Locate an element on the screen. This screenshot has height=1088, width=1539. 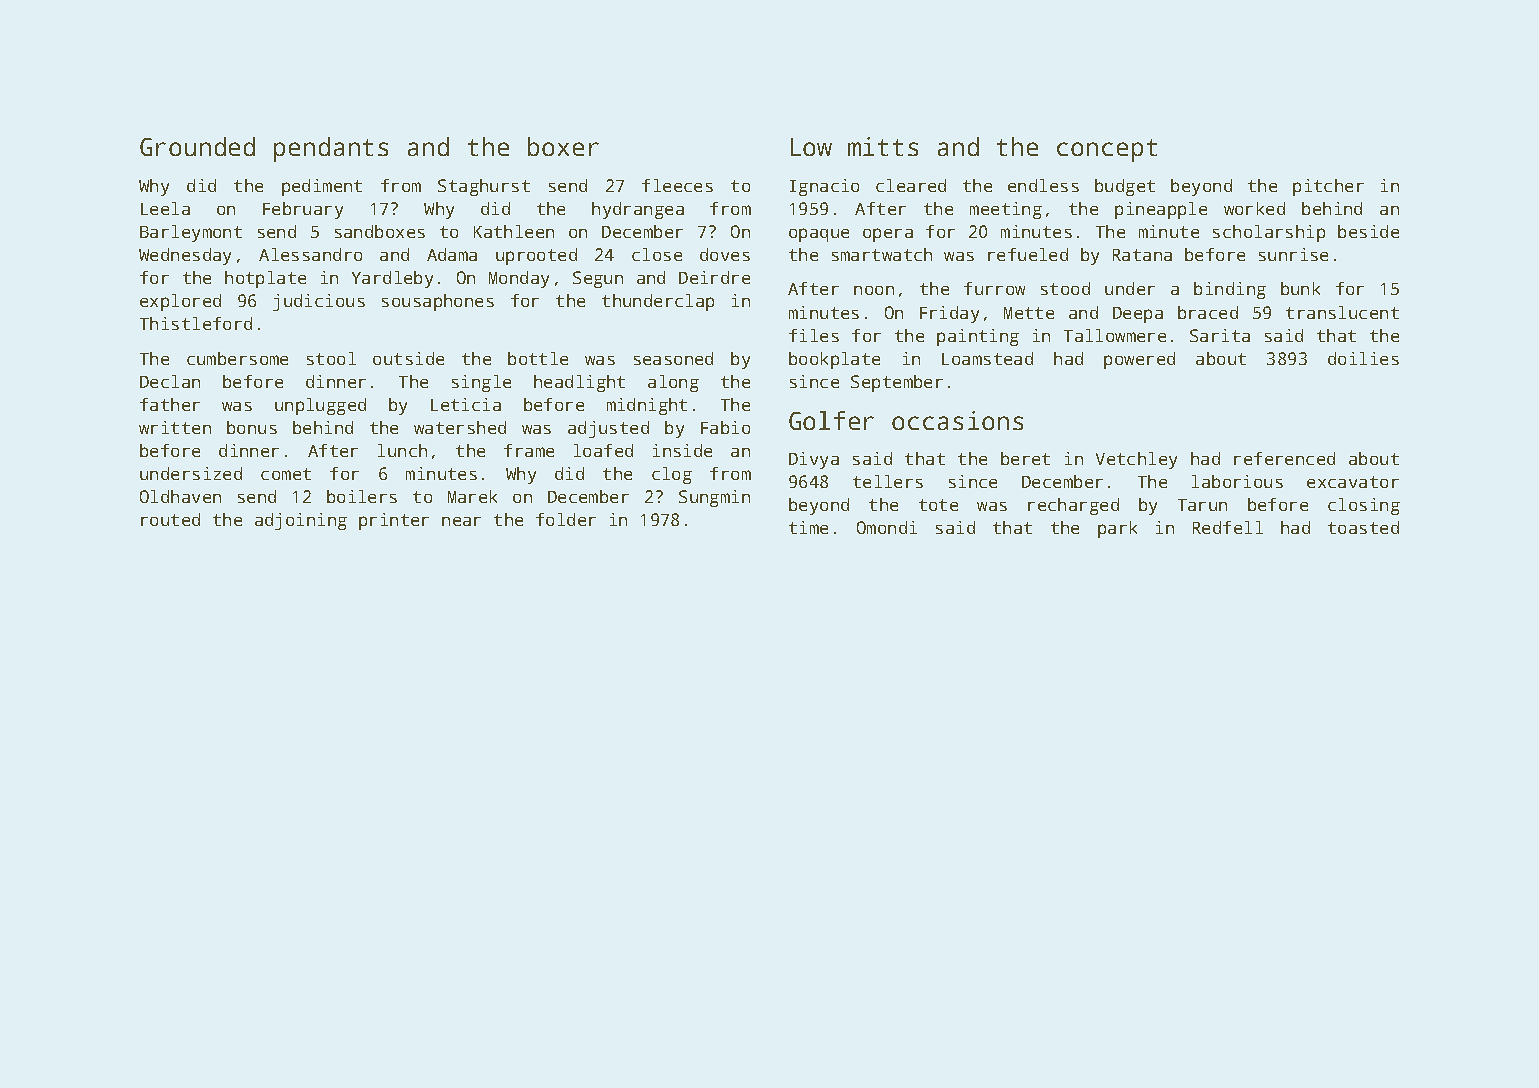
pendants is located at coordinates (331, 149).
